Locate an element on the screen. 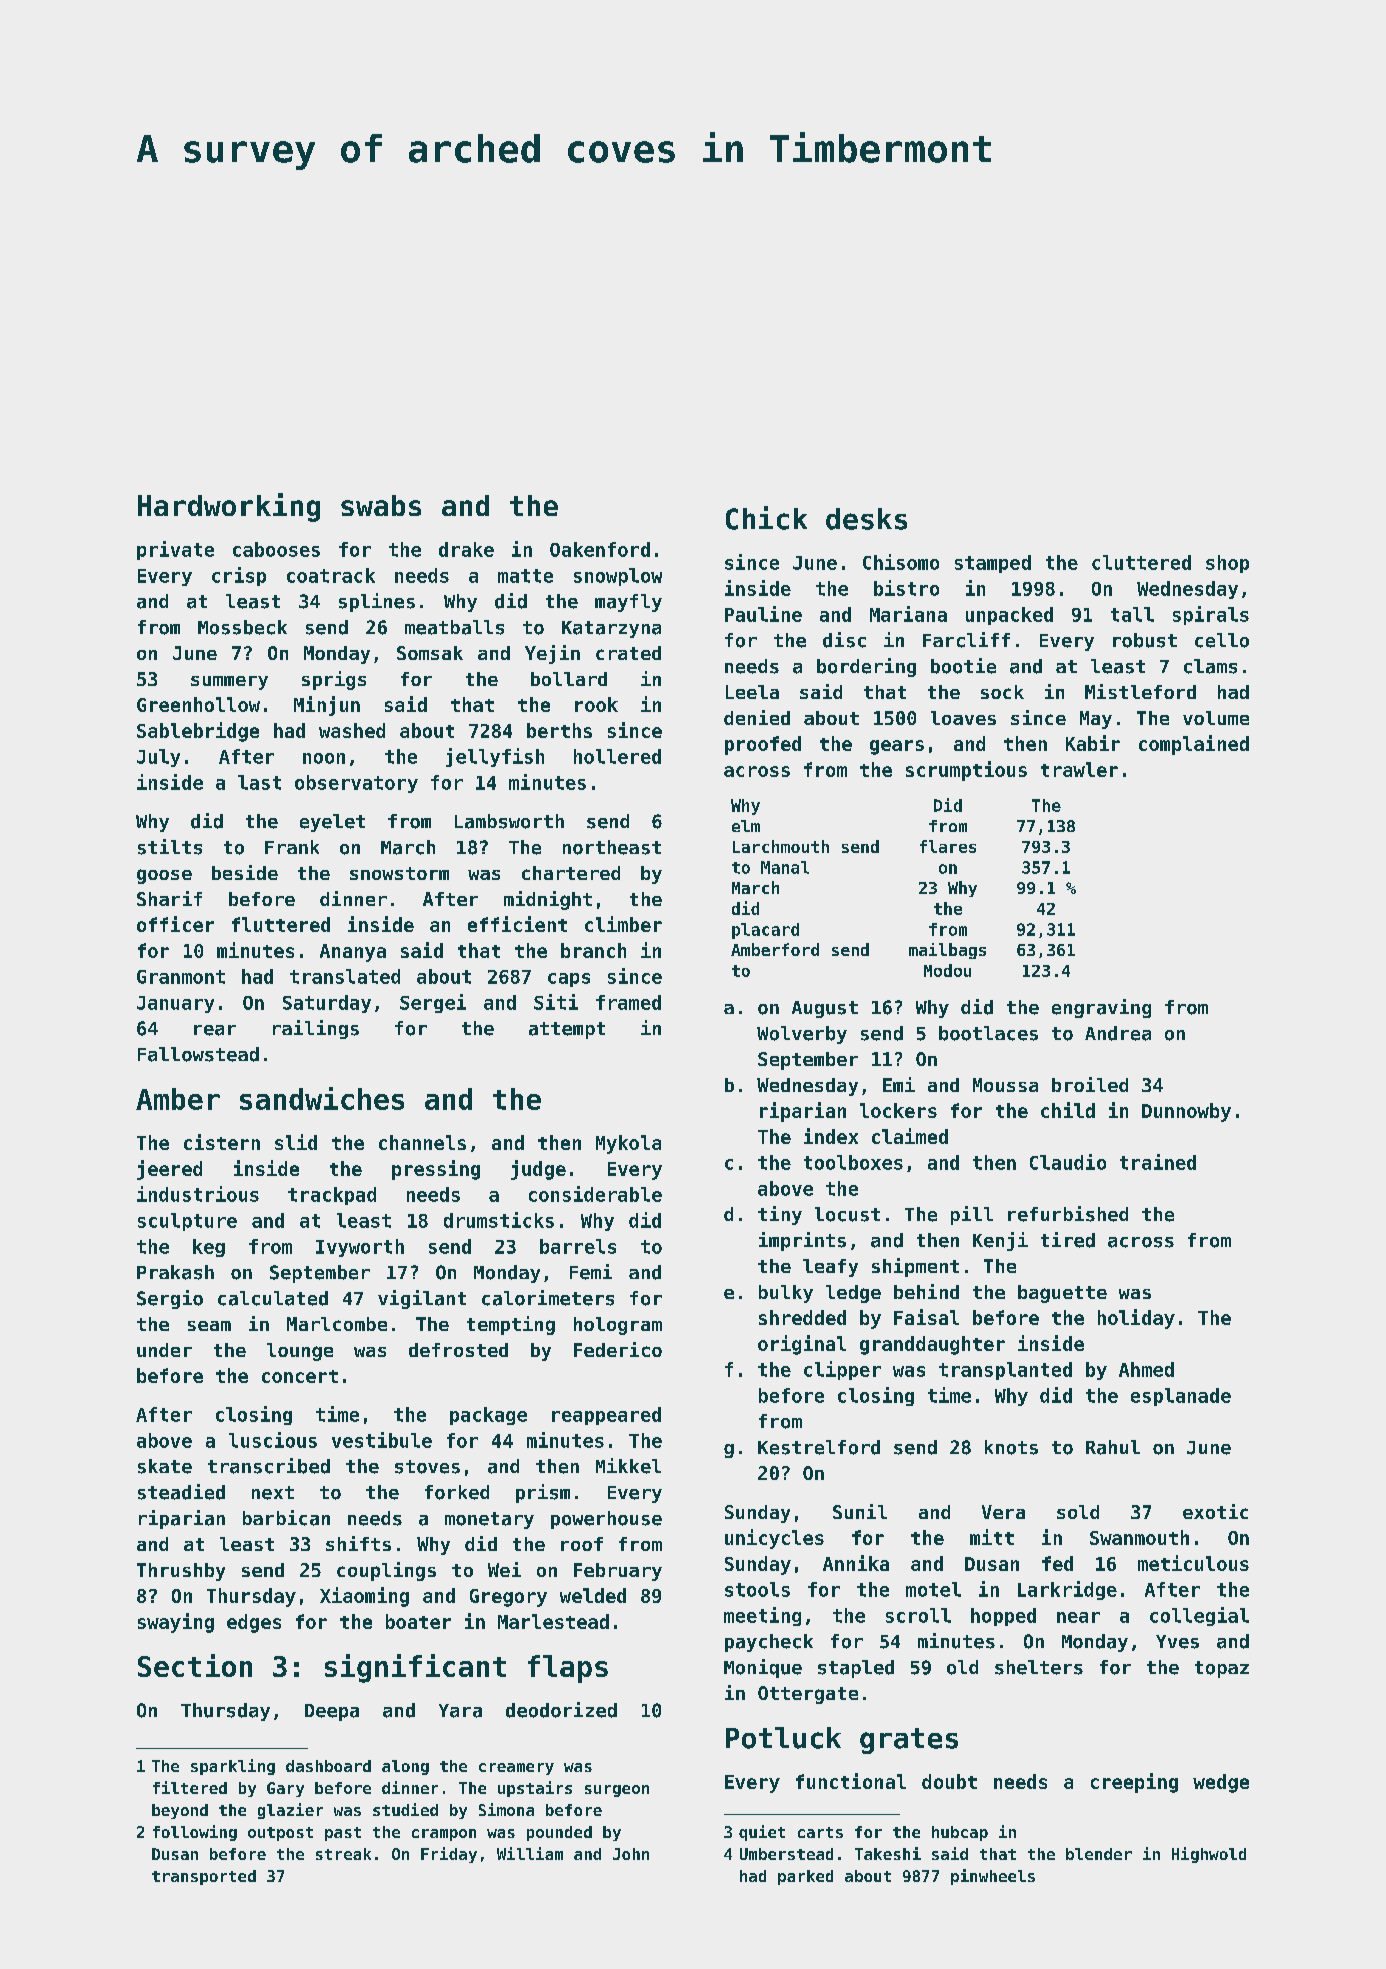 The height and width of the screenshot is (1969, 1386). hubcap is located at coordinates (960, 1833).
